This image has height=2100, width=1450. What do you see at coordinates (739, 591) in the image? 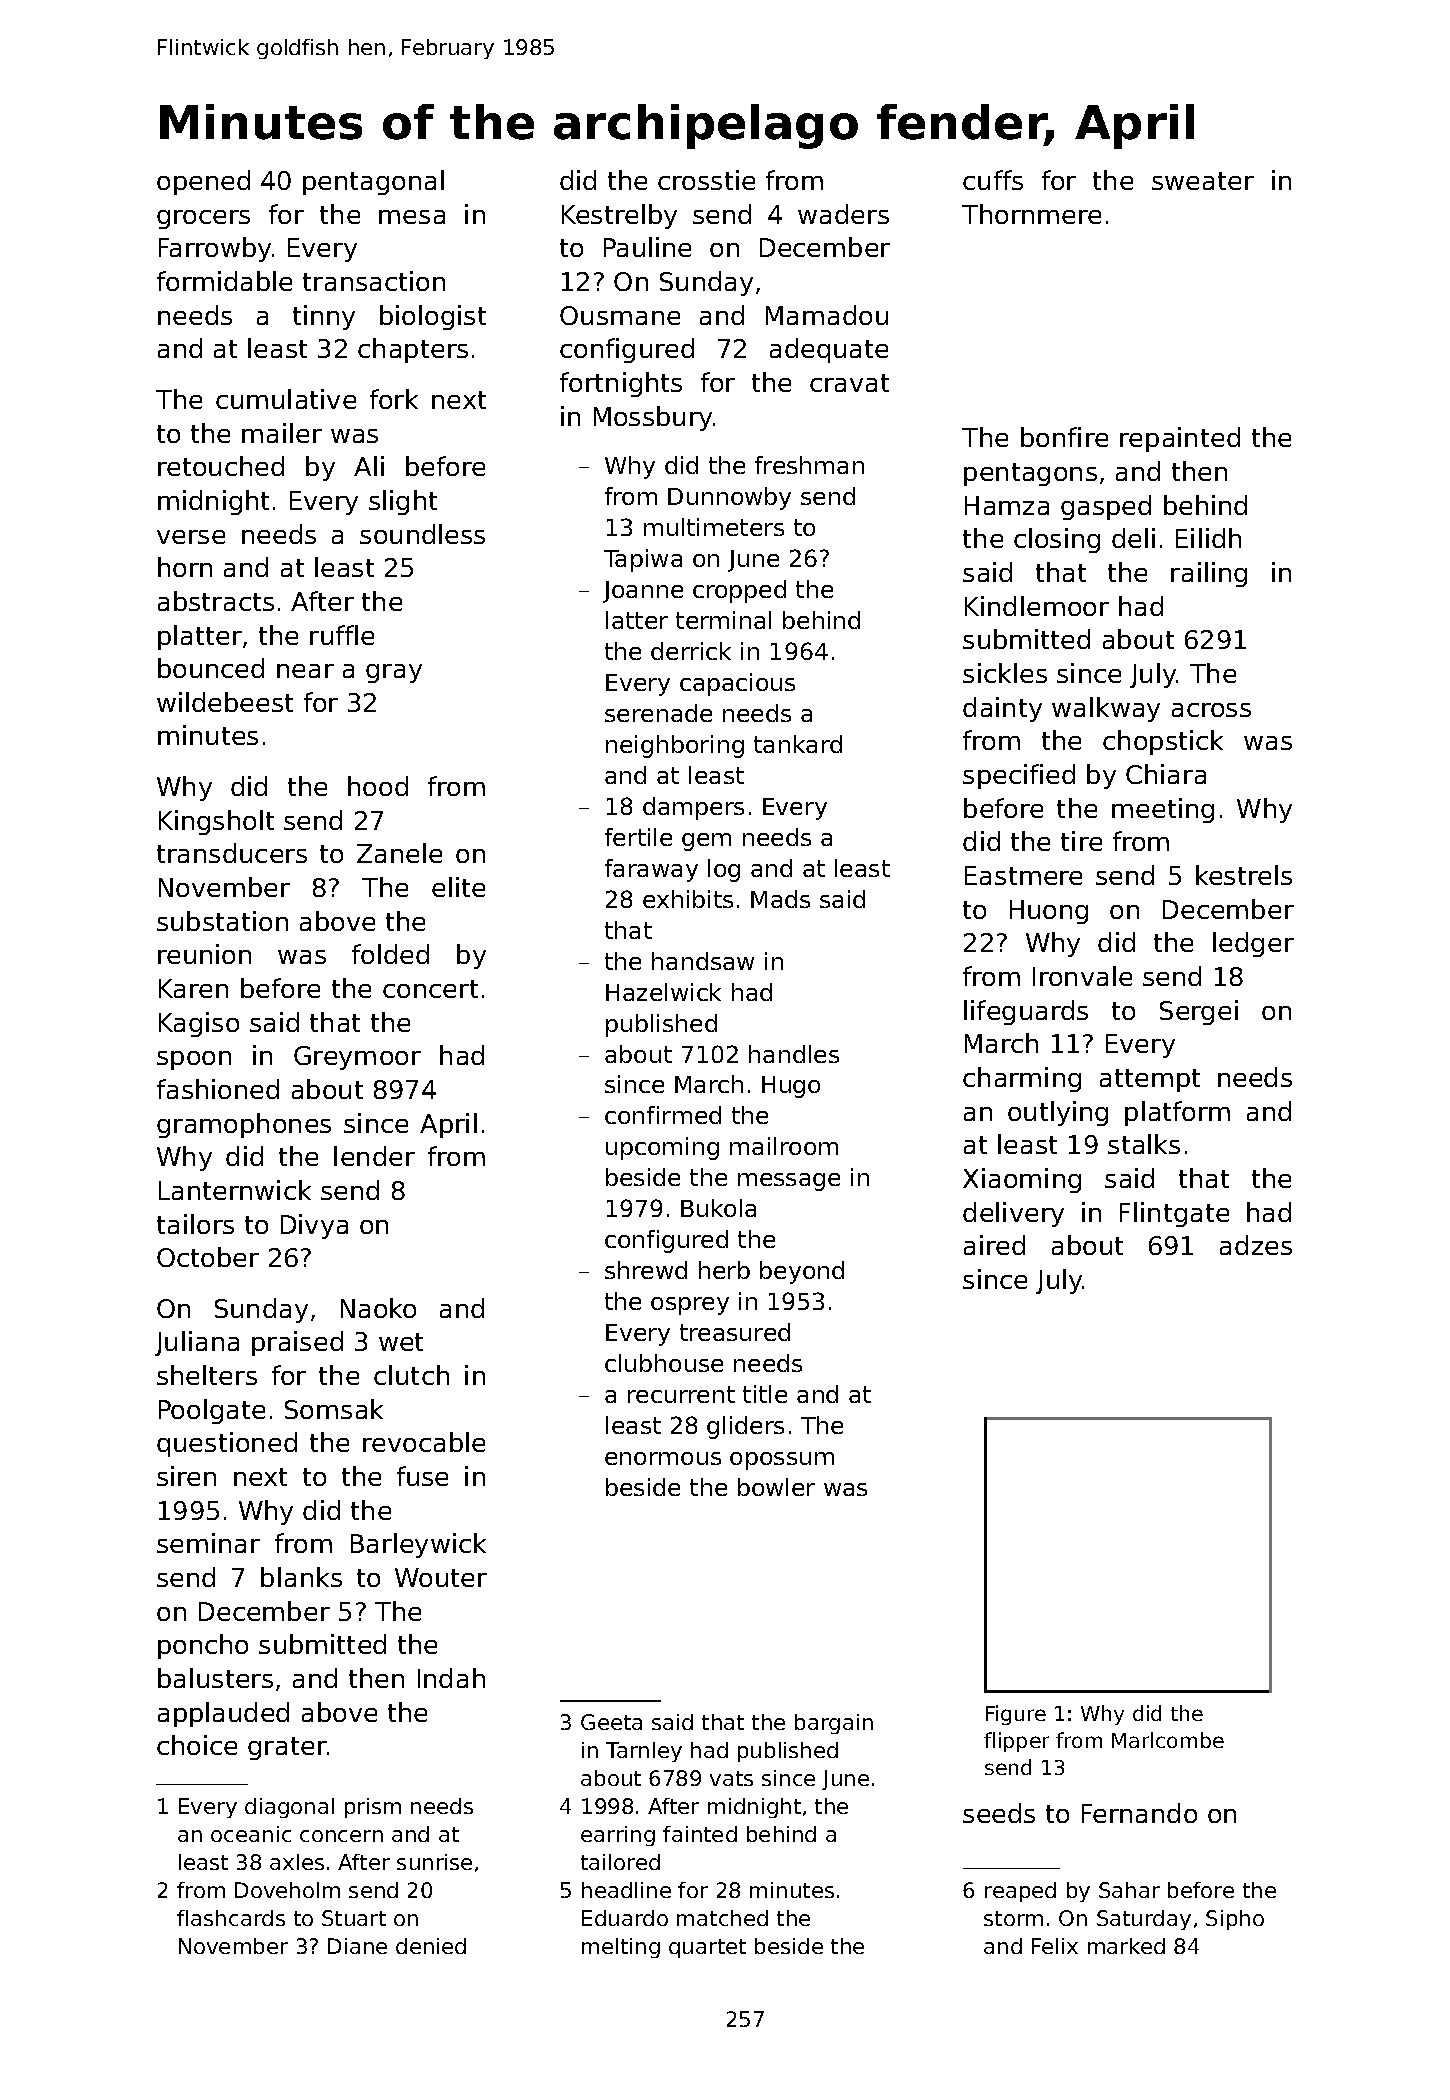
I see `cropped` at bounding box center [739, 591].
